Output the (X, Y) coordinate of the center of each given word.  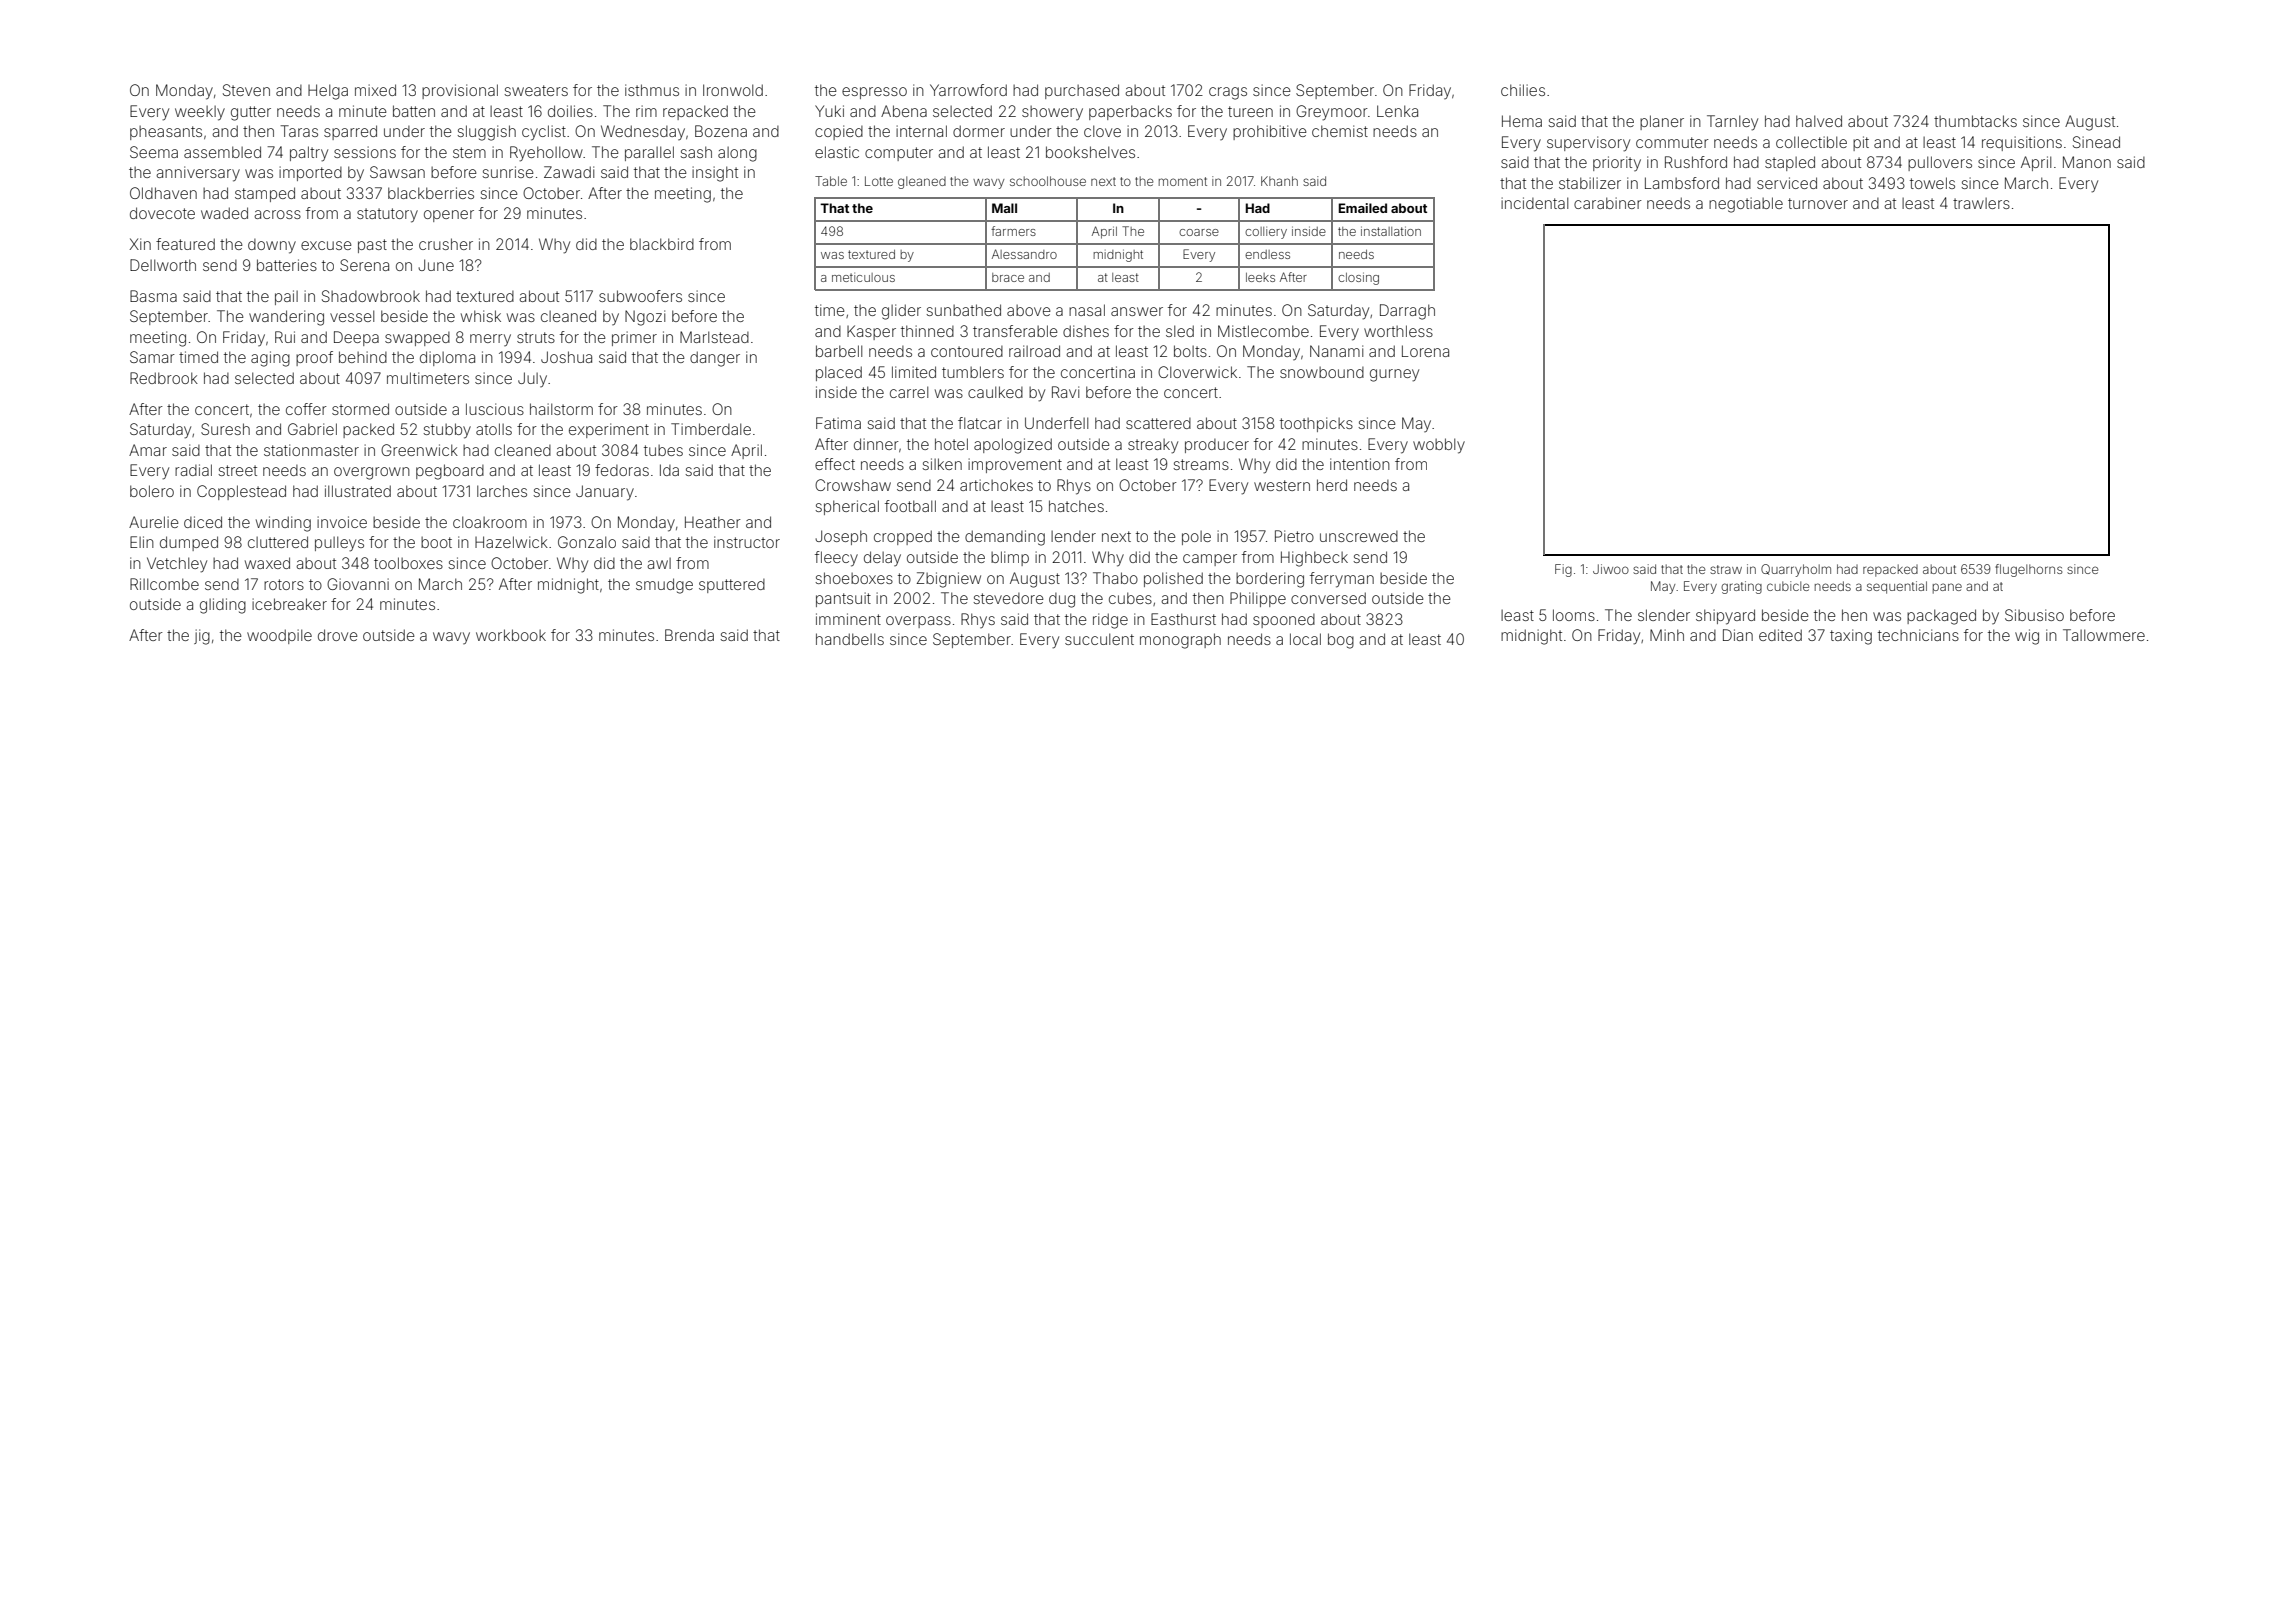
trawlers (1981, 203)
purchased (1082, 91)
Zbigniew (948, 580)
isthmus (652, 90)
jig (202, 637)
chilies (1523, 90)
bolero (152, 491)
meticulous (863, 277)
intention (1360, 464)
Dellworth (163, 265)
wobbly (1439, 446)
